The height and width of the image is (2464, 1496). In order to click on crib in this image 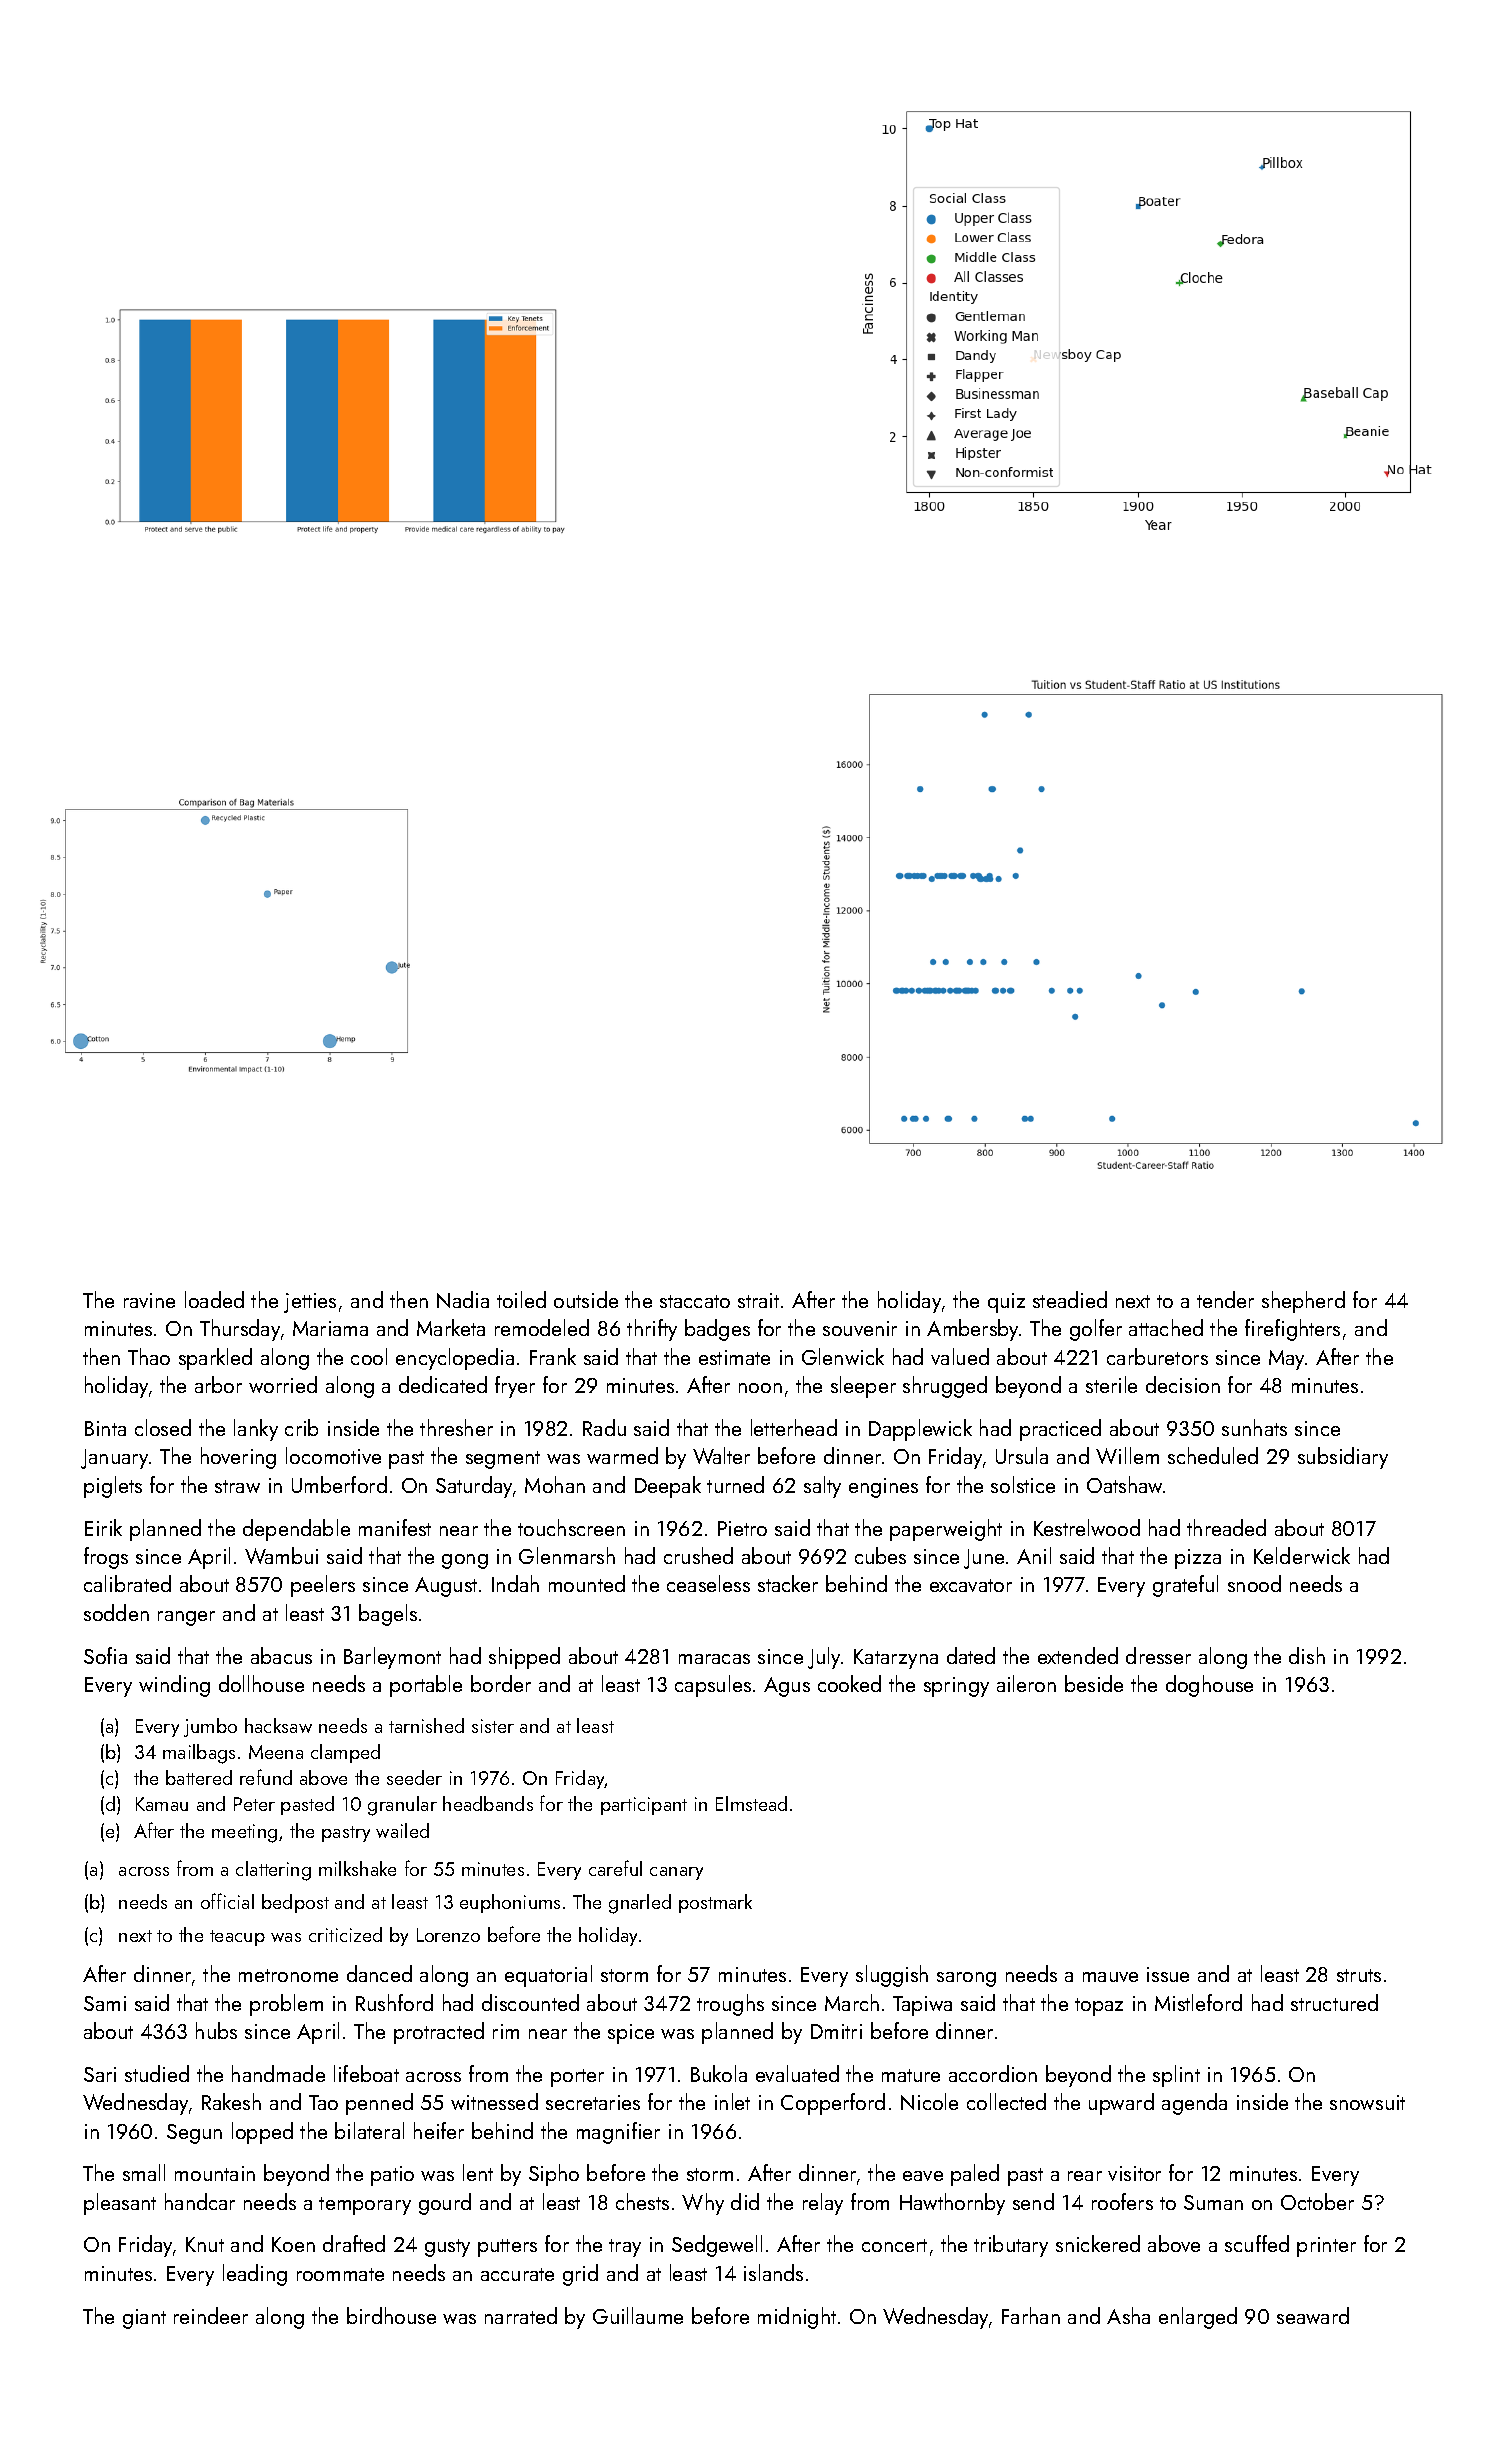, I will do `click(301, 1427)`.
